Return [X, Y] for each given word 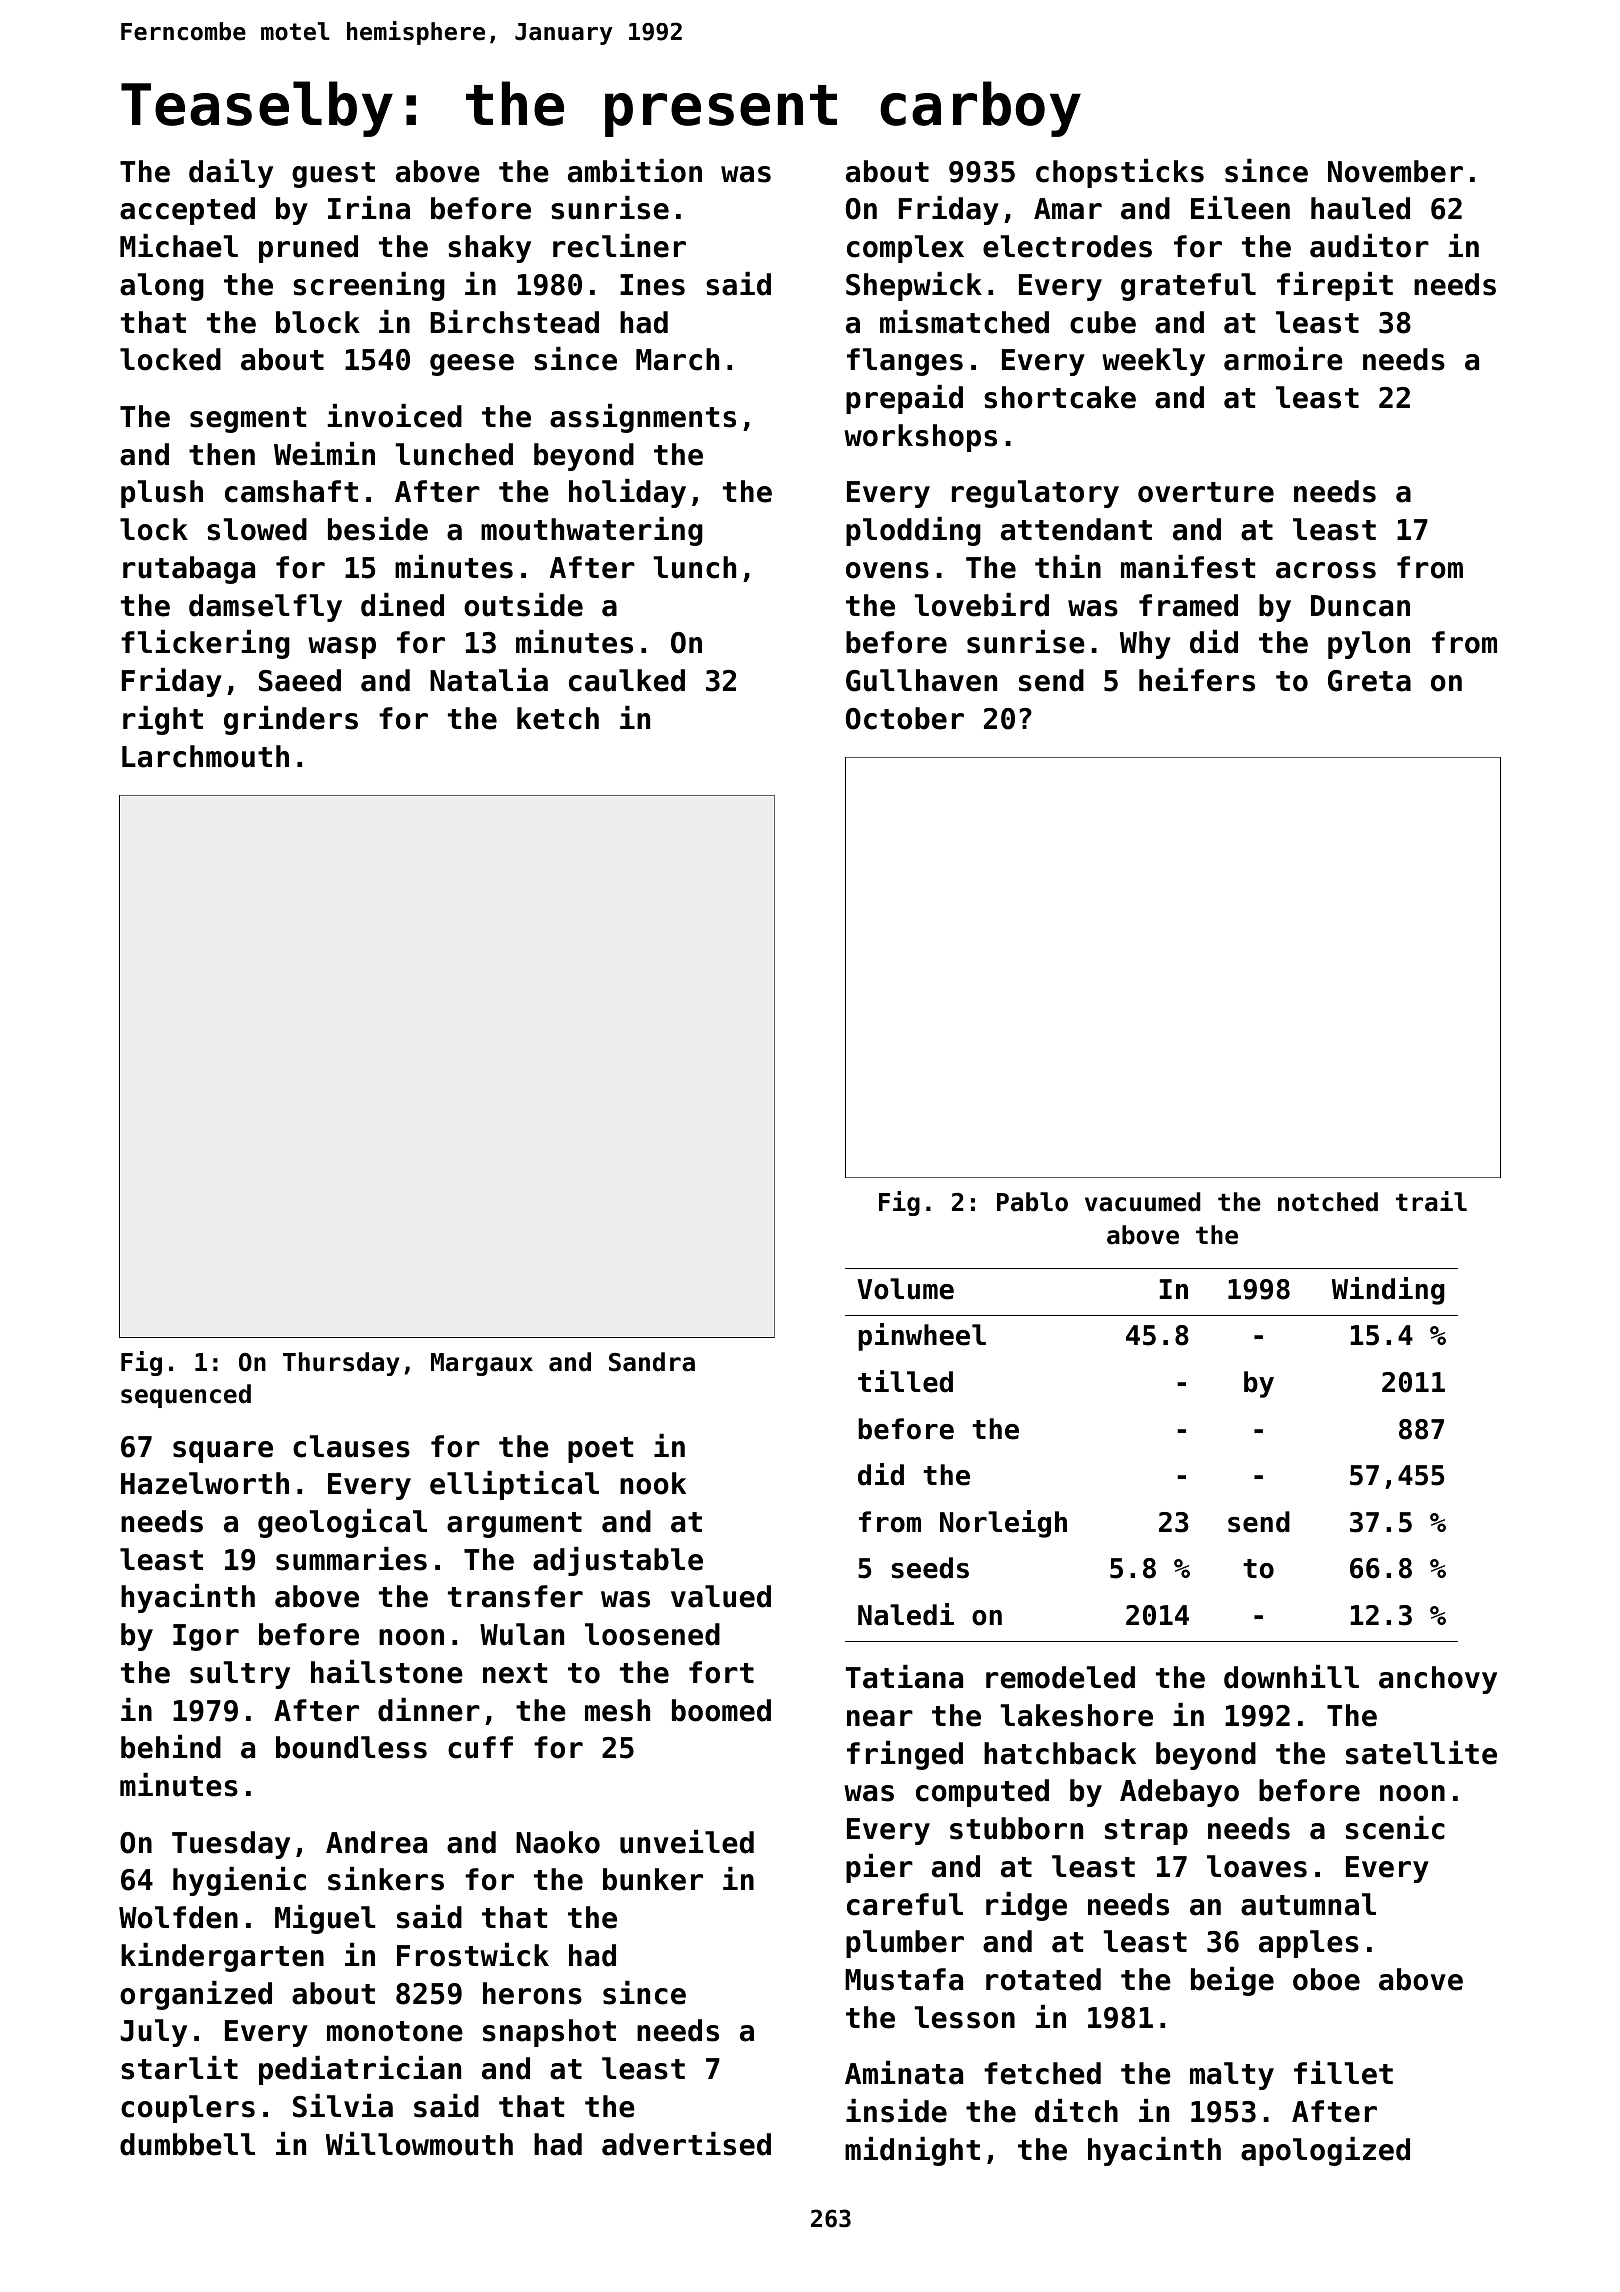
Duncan [1360, 606]
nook [653, 1483]
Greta [1369, 681]
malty [1232, 2076]
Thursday [341, 1364]
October [905, 718]
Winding [1388, 1291]
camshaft [291, 491]
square [223, 1452]
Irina [369, 208]
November [1395, 171]
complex [905, 249]
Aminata [904, 2073]
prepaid [904, 399]
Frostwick [473, 1955]
